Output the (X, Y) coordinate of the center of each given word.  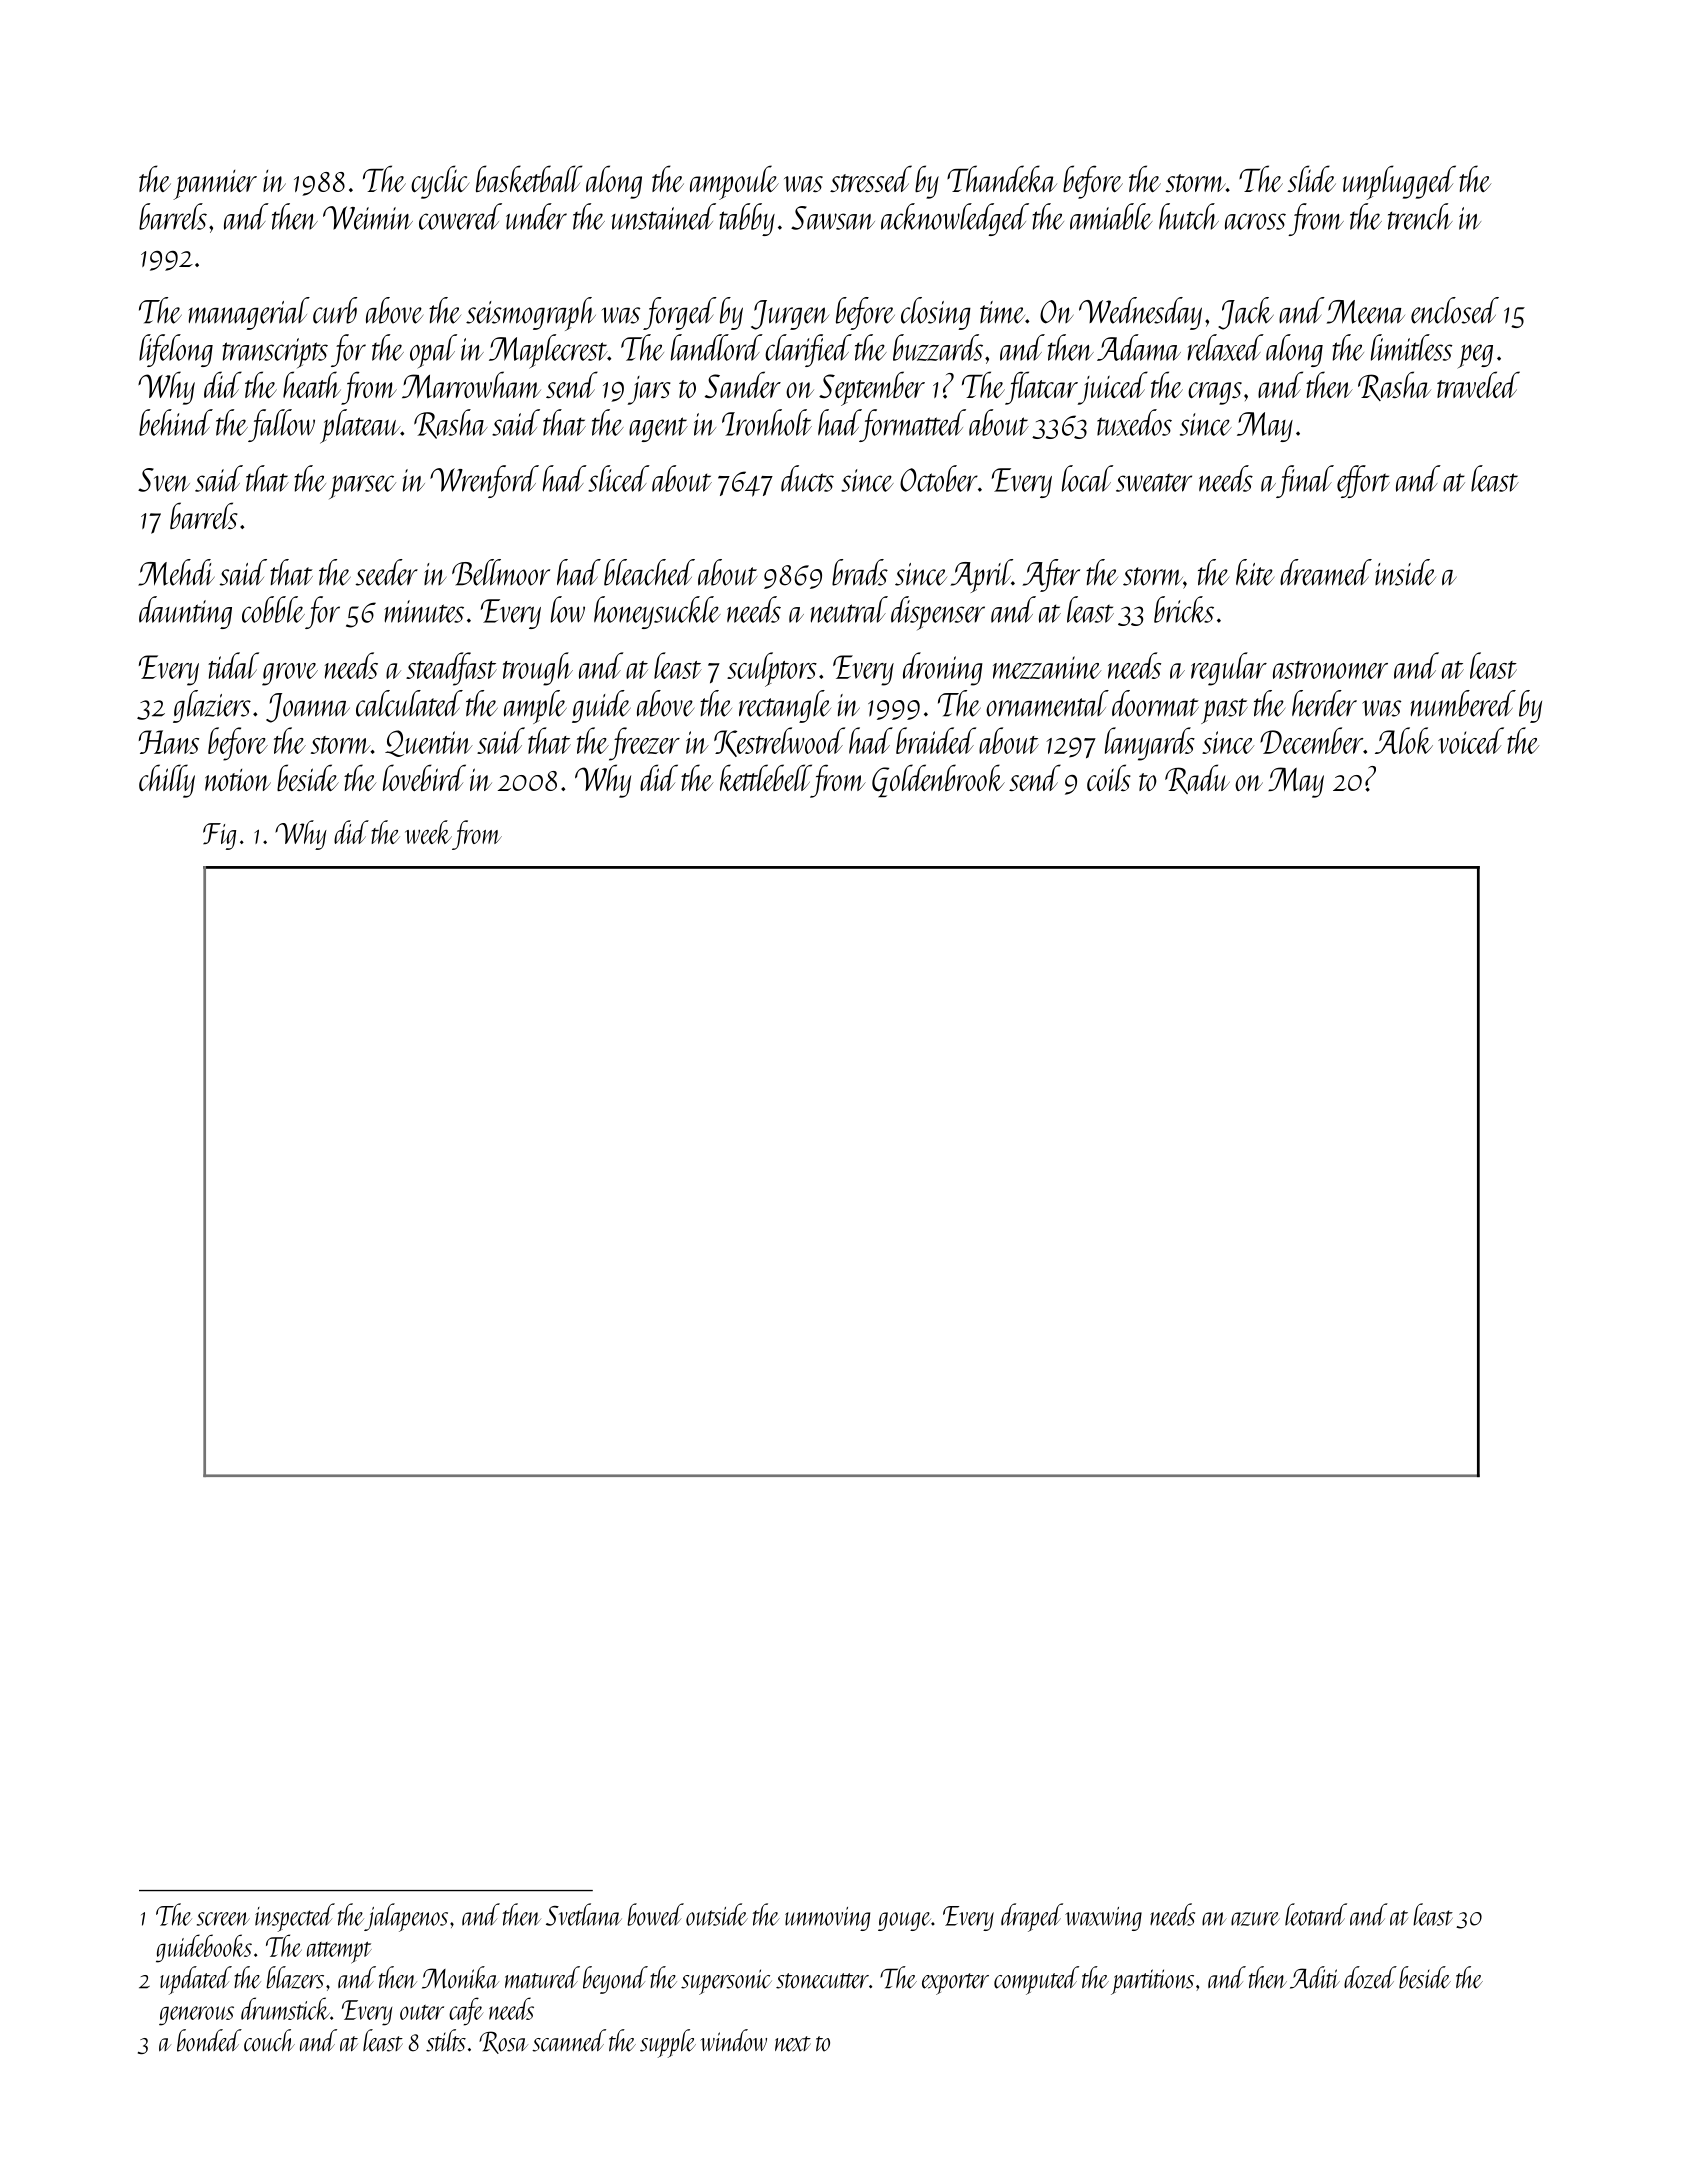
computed (1036, 1980)
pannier (215, 185)
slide (1311, 178)
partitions (1152, 1982)
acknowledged (955, 219)
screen (223, 1919)
